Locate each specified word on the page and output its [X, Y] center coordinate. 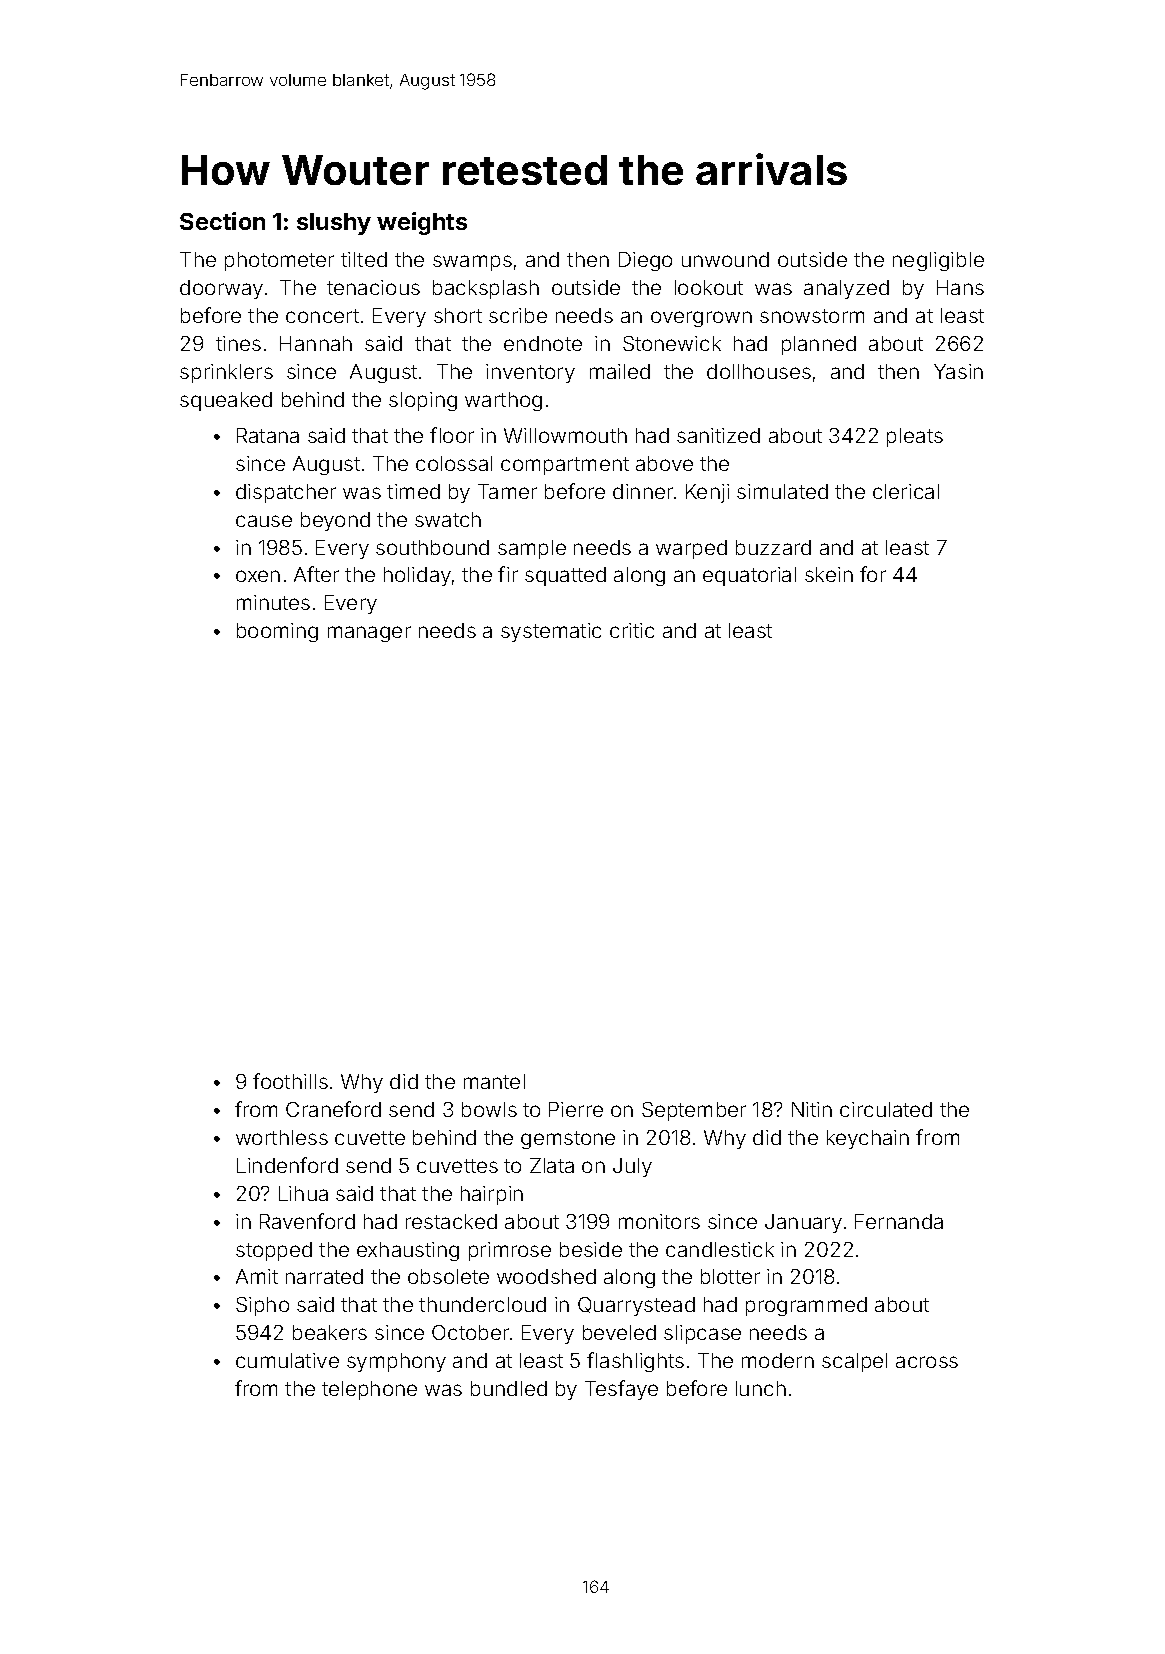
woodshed [546, 1276]
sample [532, 549]
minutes [273, 602]
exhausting [408, 1251]
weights [422, 223]
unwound [725, 259]
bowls [489, 1109]
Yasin [958, 371]
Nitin [812, 1109]
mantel [494, 1081]
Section [222, 221]
